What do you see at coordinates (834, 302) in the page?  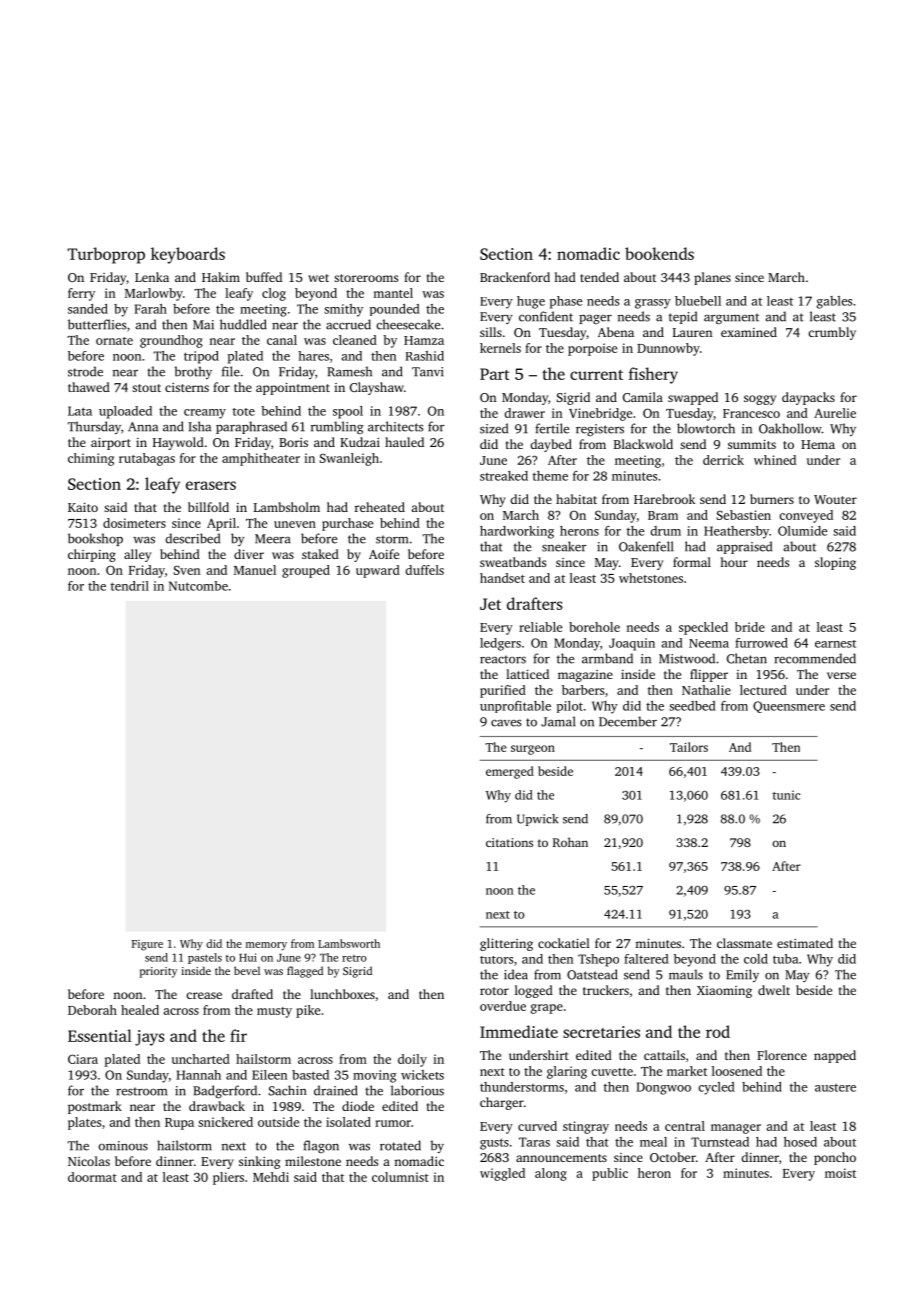 I see `gables` at bounding box center [834, 302].
